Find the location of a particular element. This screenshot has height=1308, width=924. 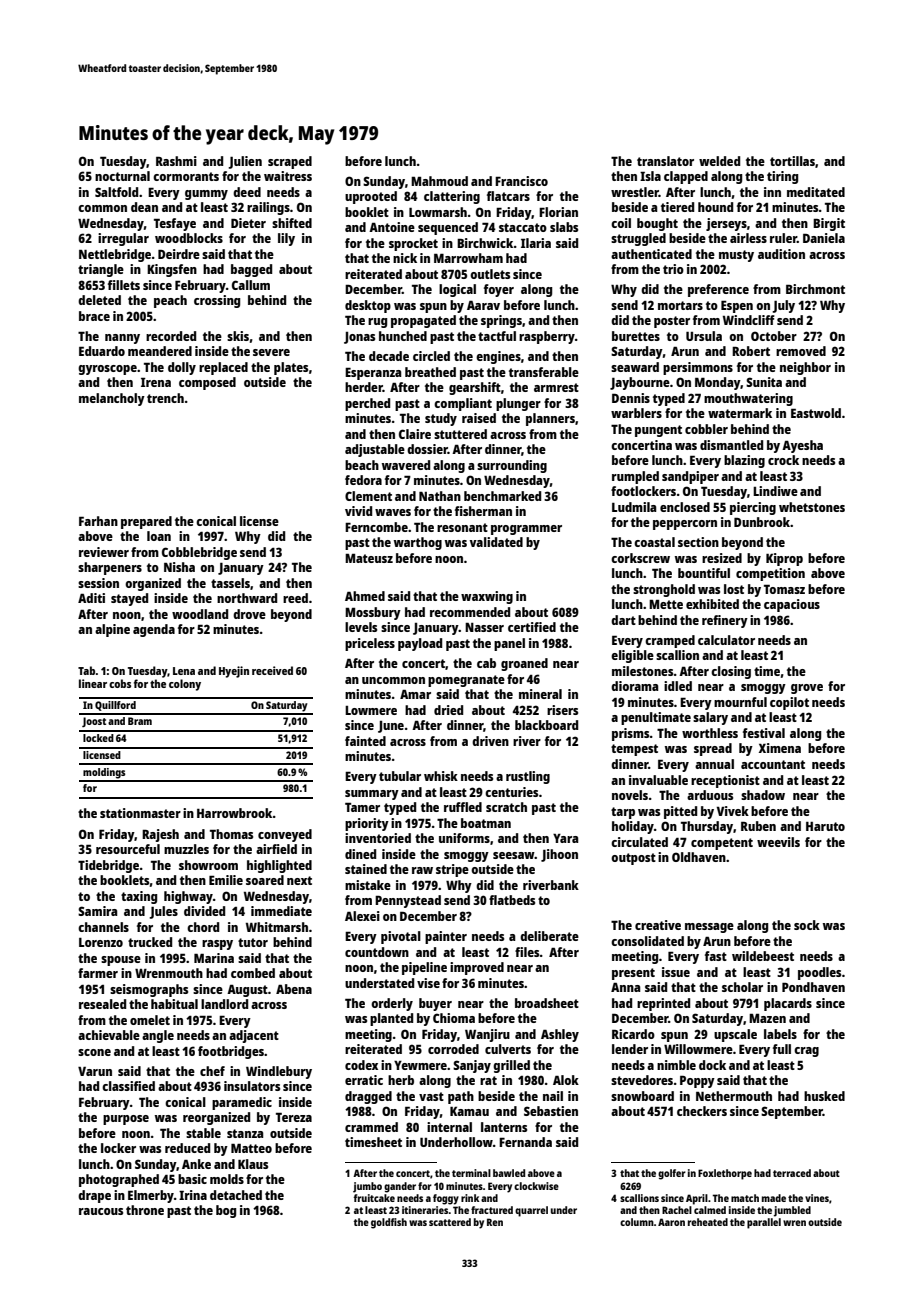

dried is located at coordinates (448, 710).
